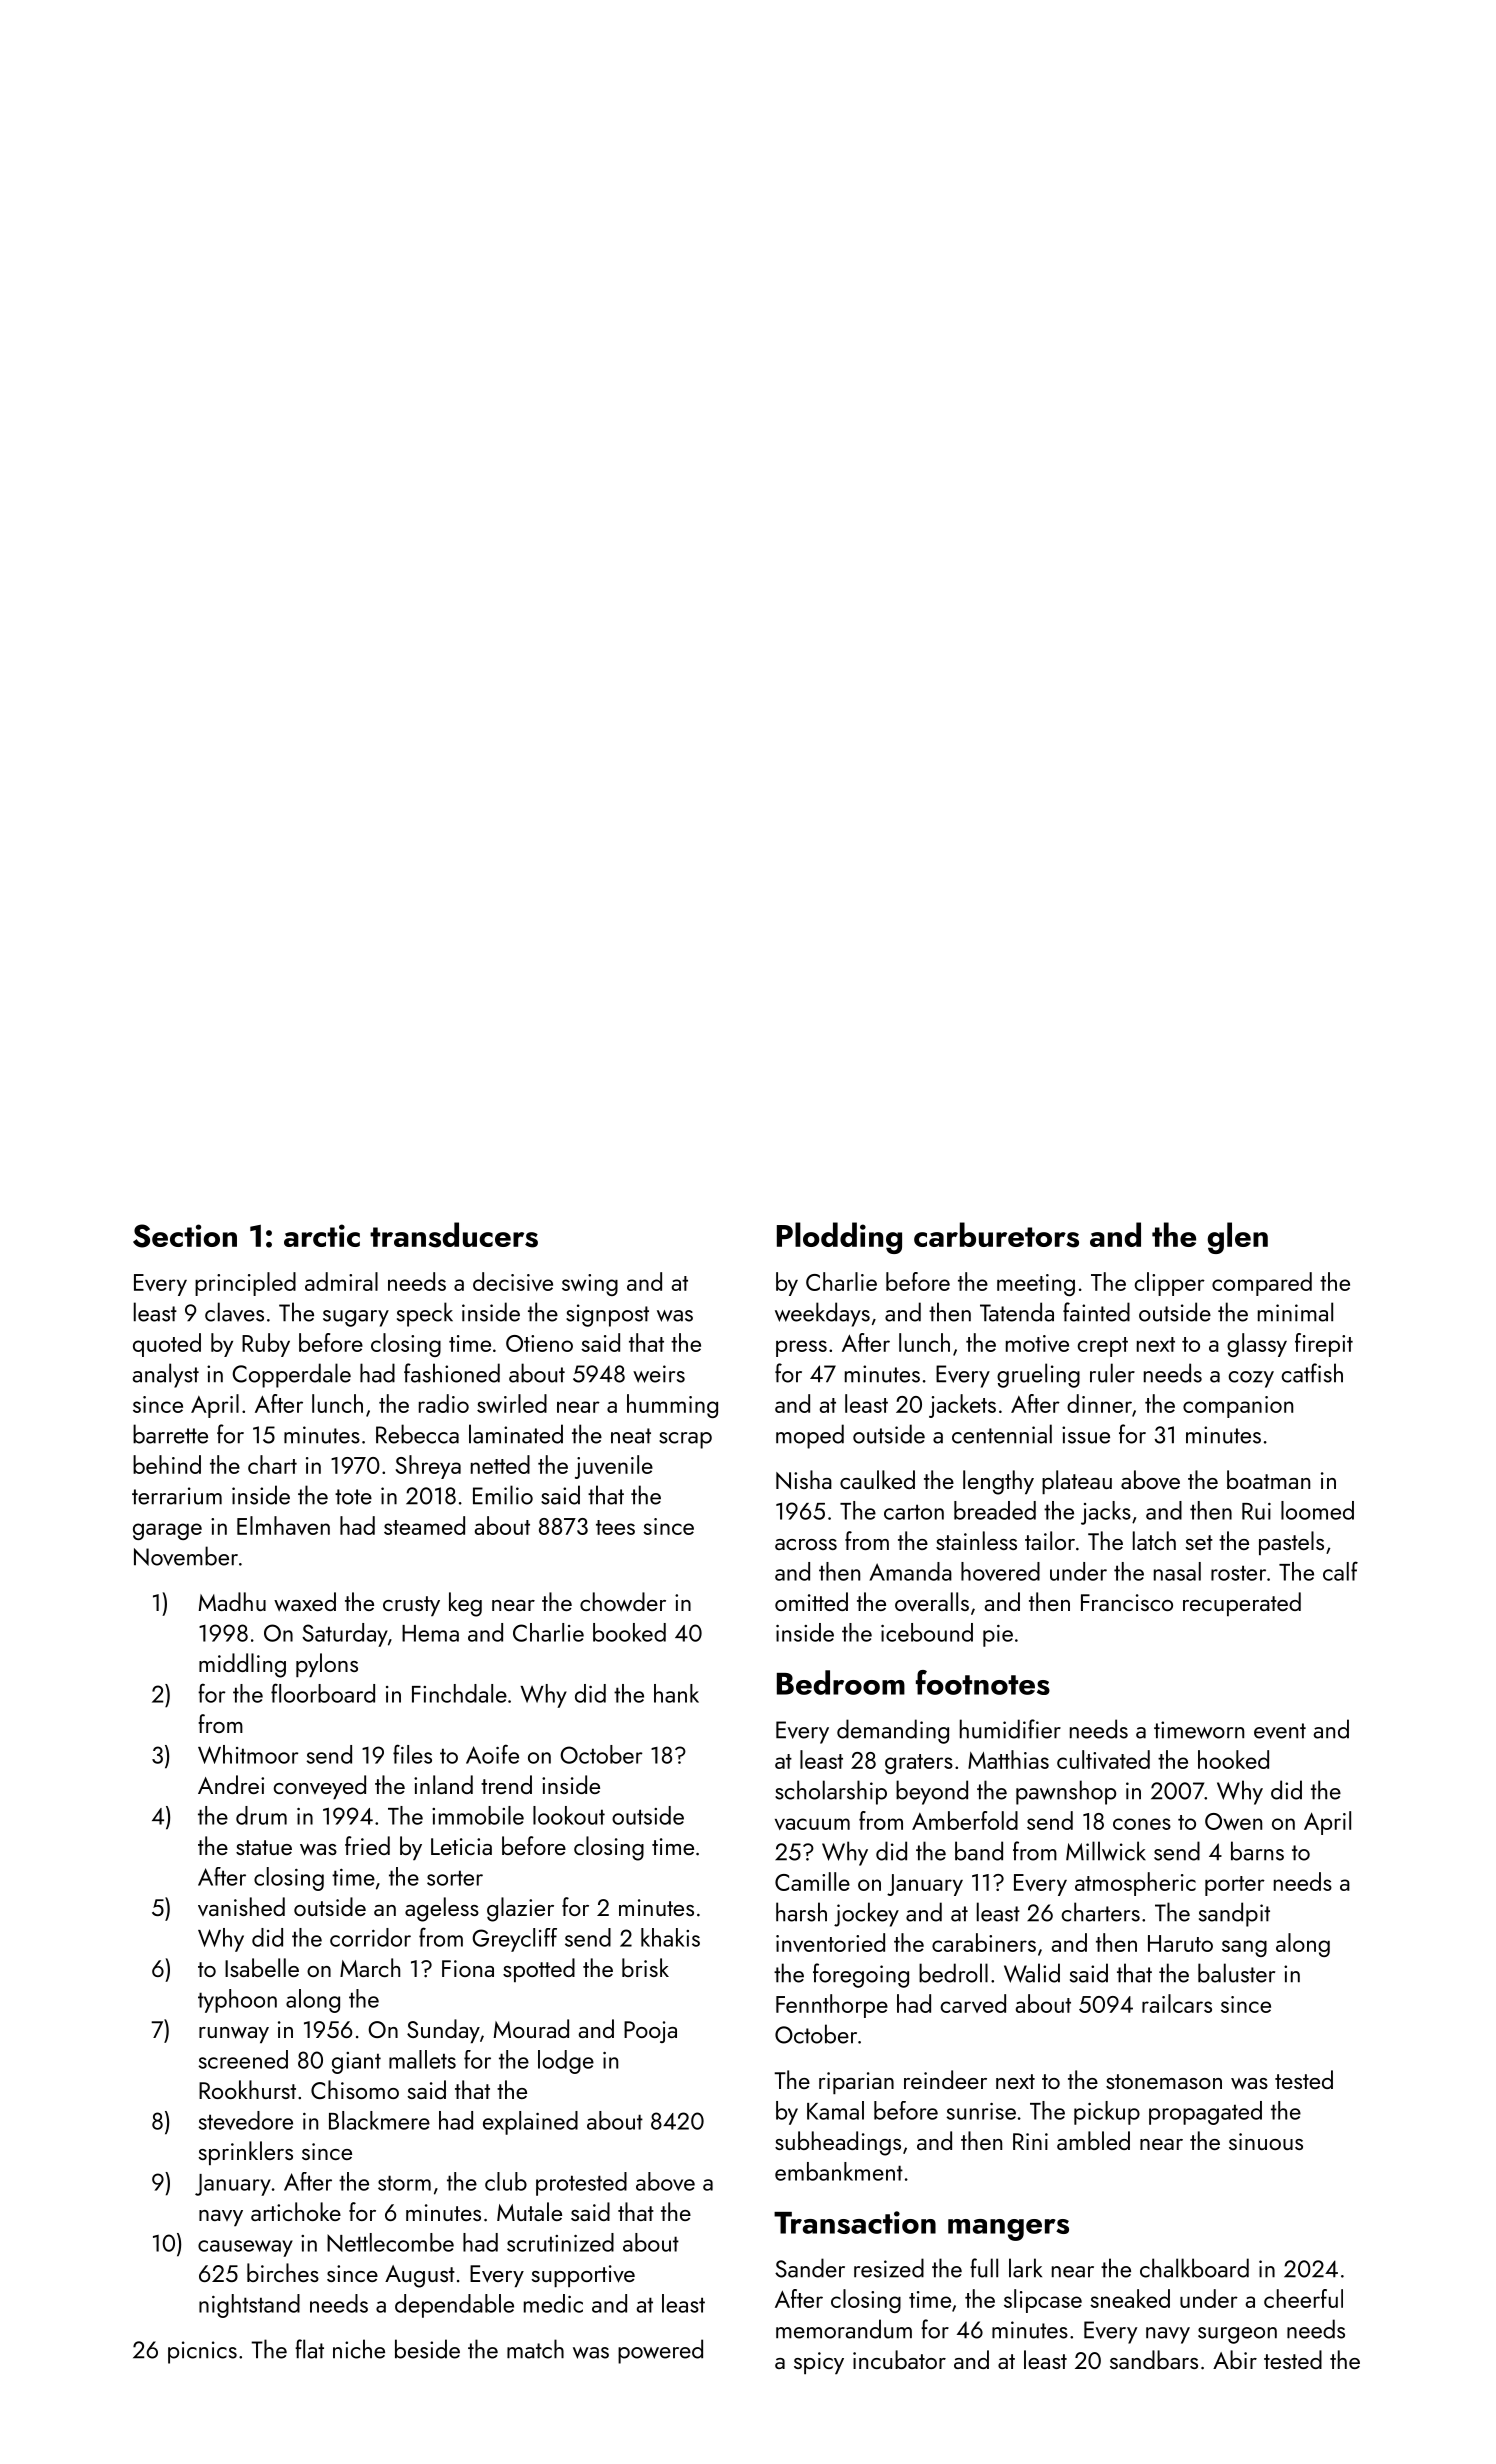 This screenshot has width=1496, height=2464. What do you see at coordinates (1242, 1604) in the screenshot?
I see `recuperated` at bounding box center [1242, 1604].
